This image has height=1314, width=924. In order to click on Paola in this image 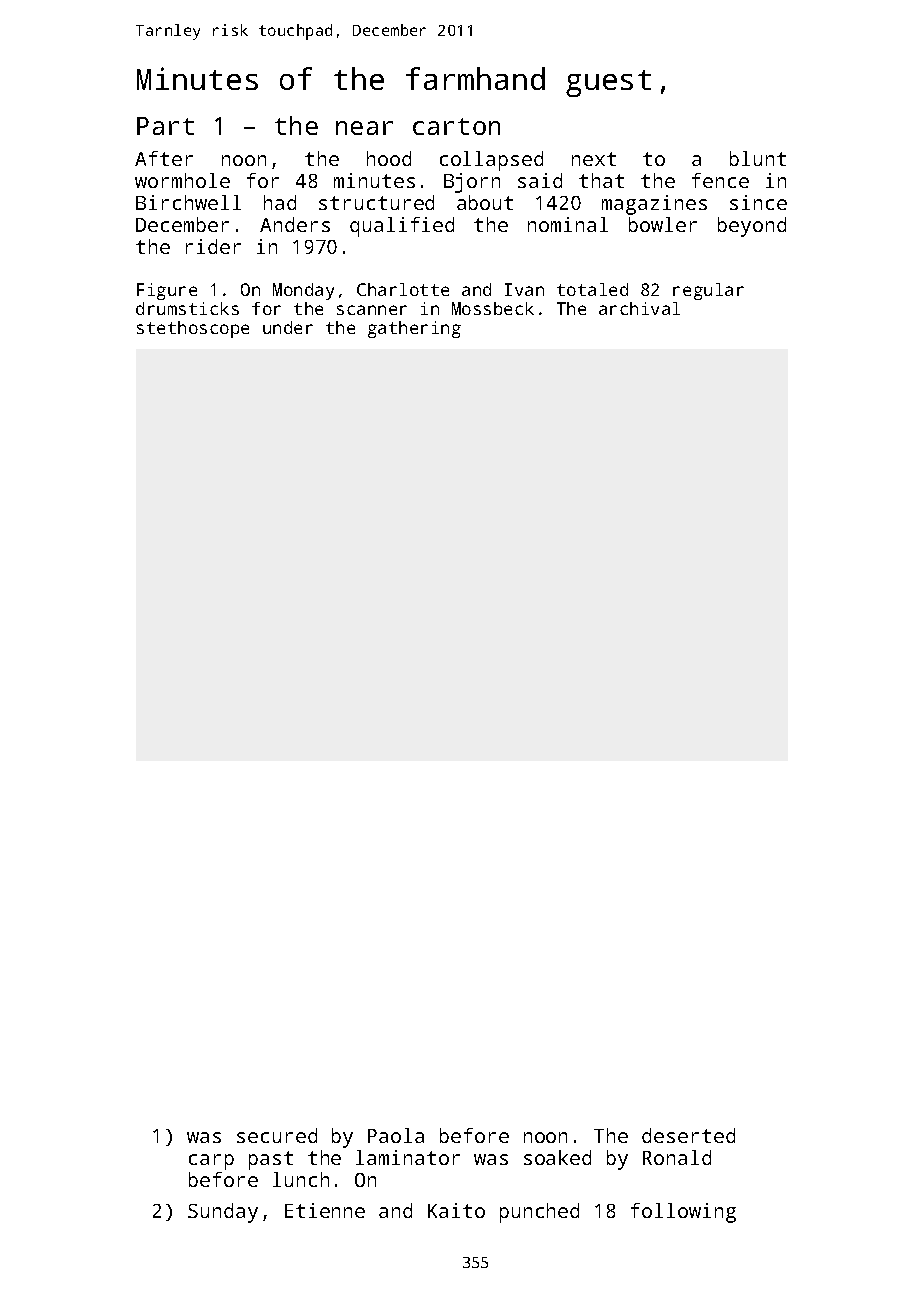, I will do `click(396, 1135)`.
